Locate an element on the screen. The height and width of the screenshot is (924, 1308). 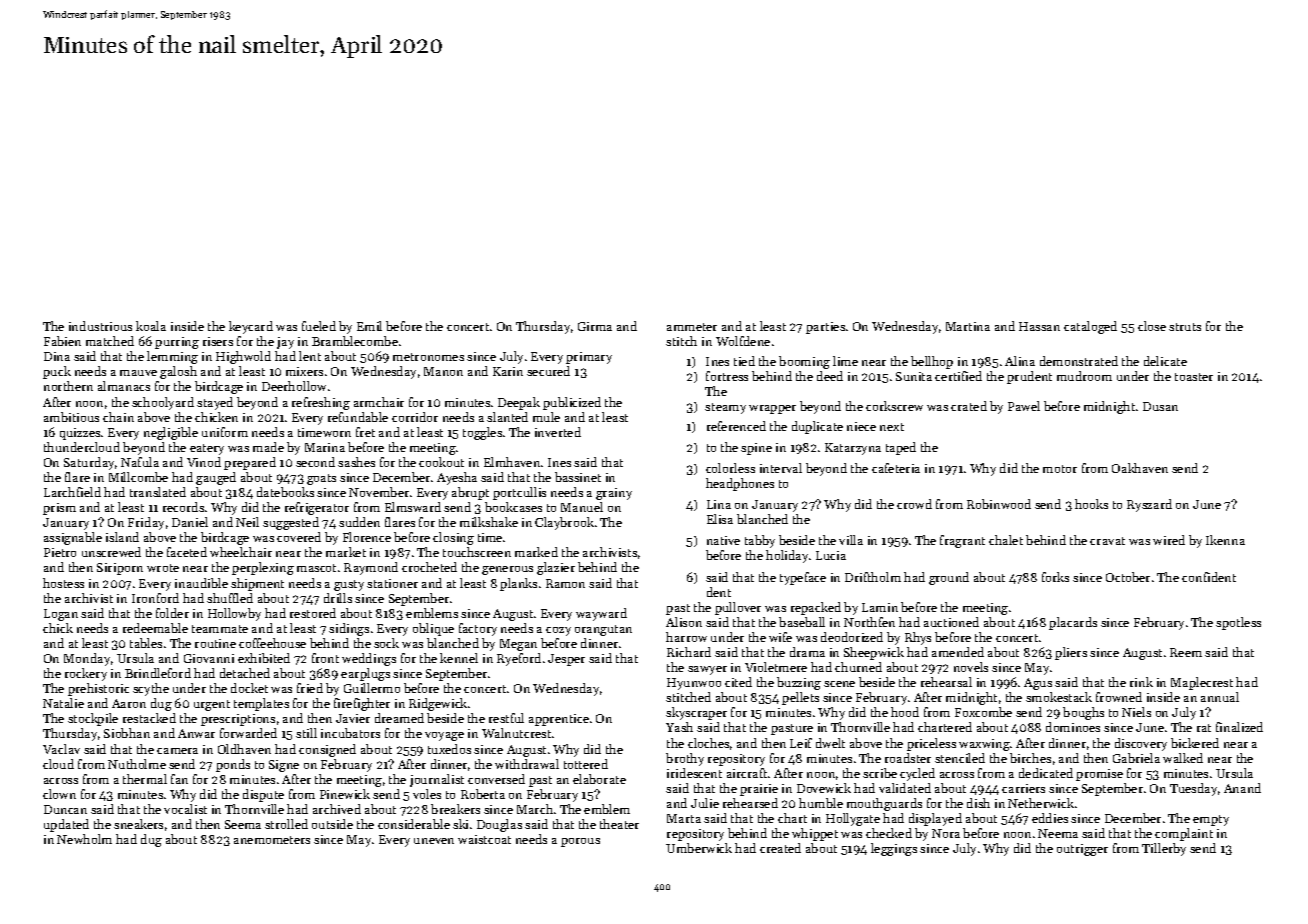
cravat is located at coordinates (1107, 541).
